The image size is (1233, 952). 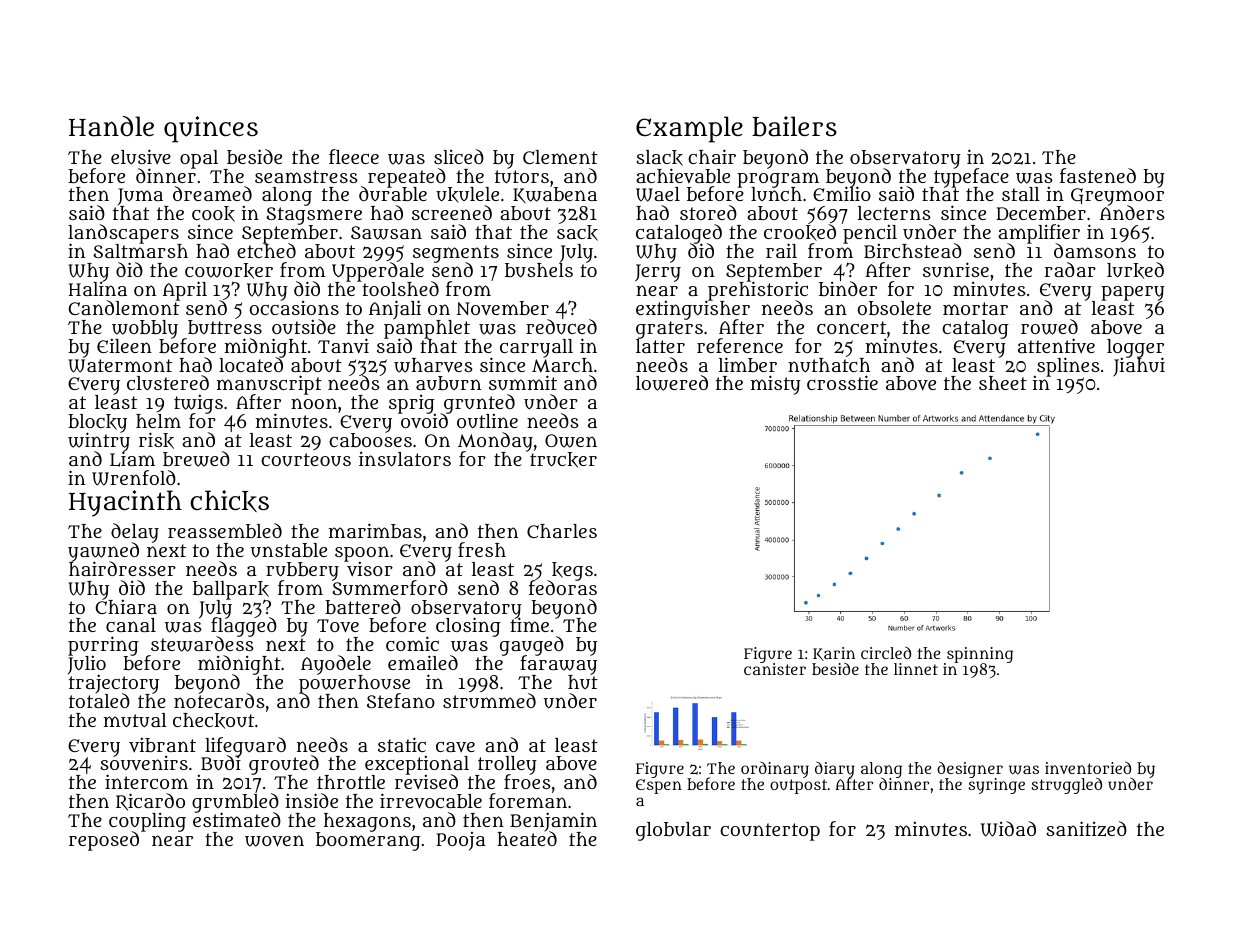 What do you see at coordinates (708, 212) in the screenshot?
I see `stored` at bounding box center [708, 212].
